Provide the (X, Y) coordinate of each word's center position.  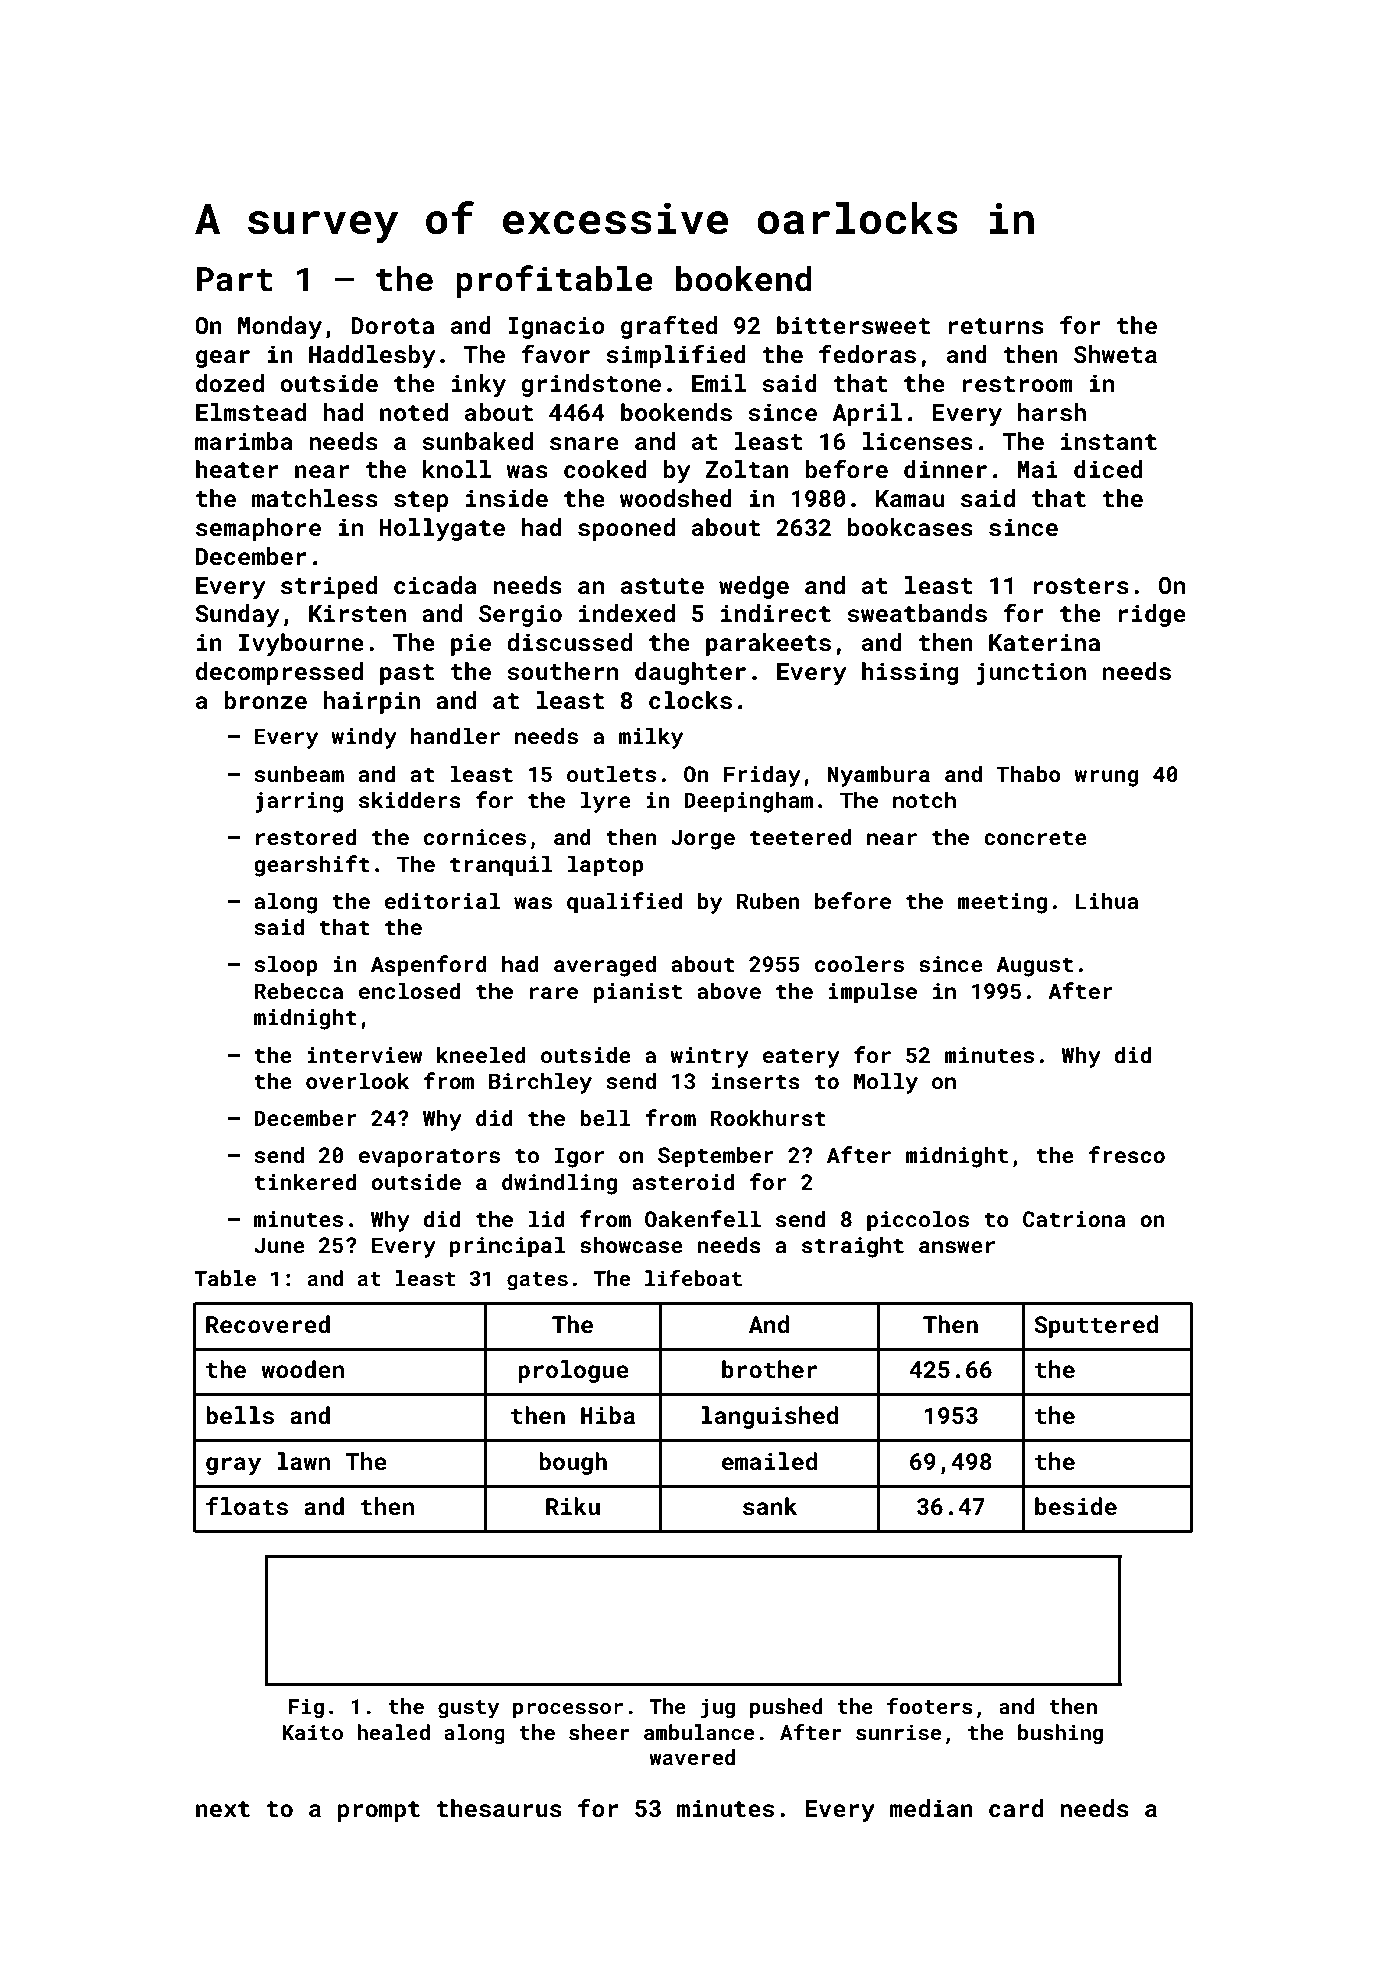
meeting (1002, 903)
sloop (285, 966)
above (729, 990)
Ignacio (556, 327)
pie (471, 644)
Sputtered (1096, 1326)
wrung (1106, 778)
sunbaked (477, 441)
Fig (306, 1709)
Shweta (1115, 354)
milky (651, 738)
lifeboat (693, 1278)
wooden (302, 1369)
